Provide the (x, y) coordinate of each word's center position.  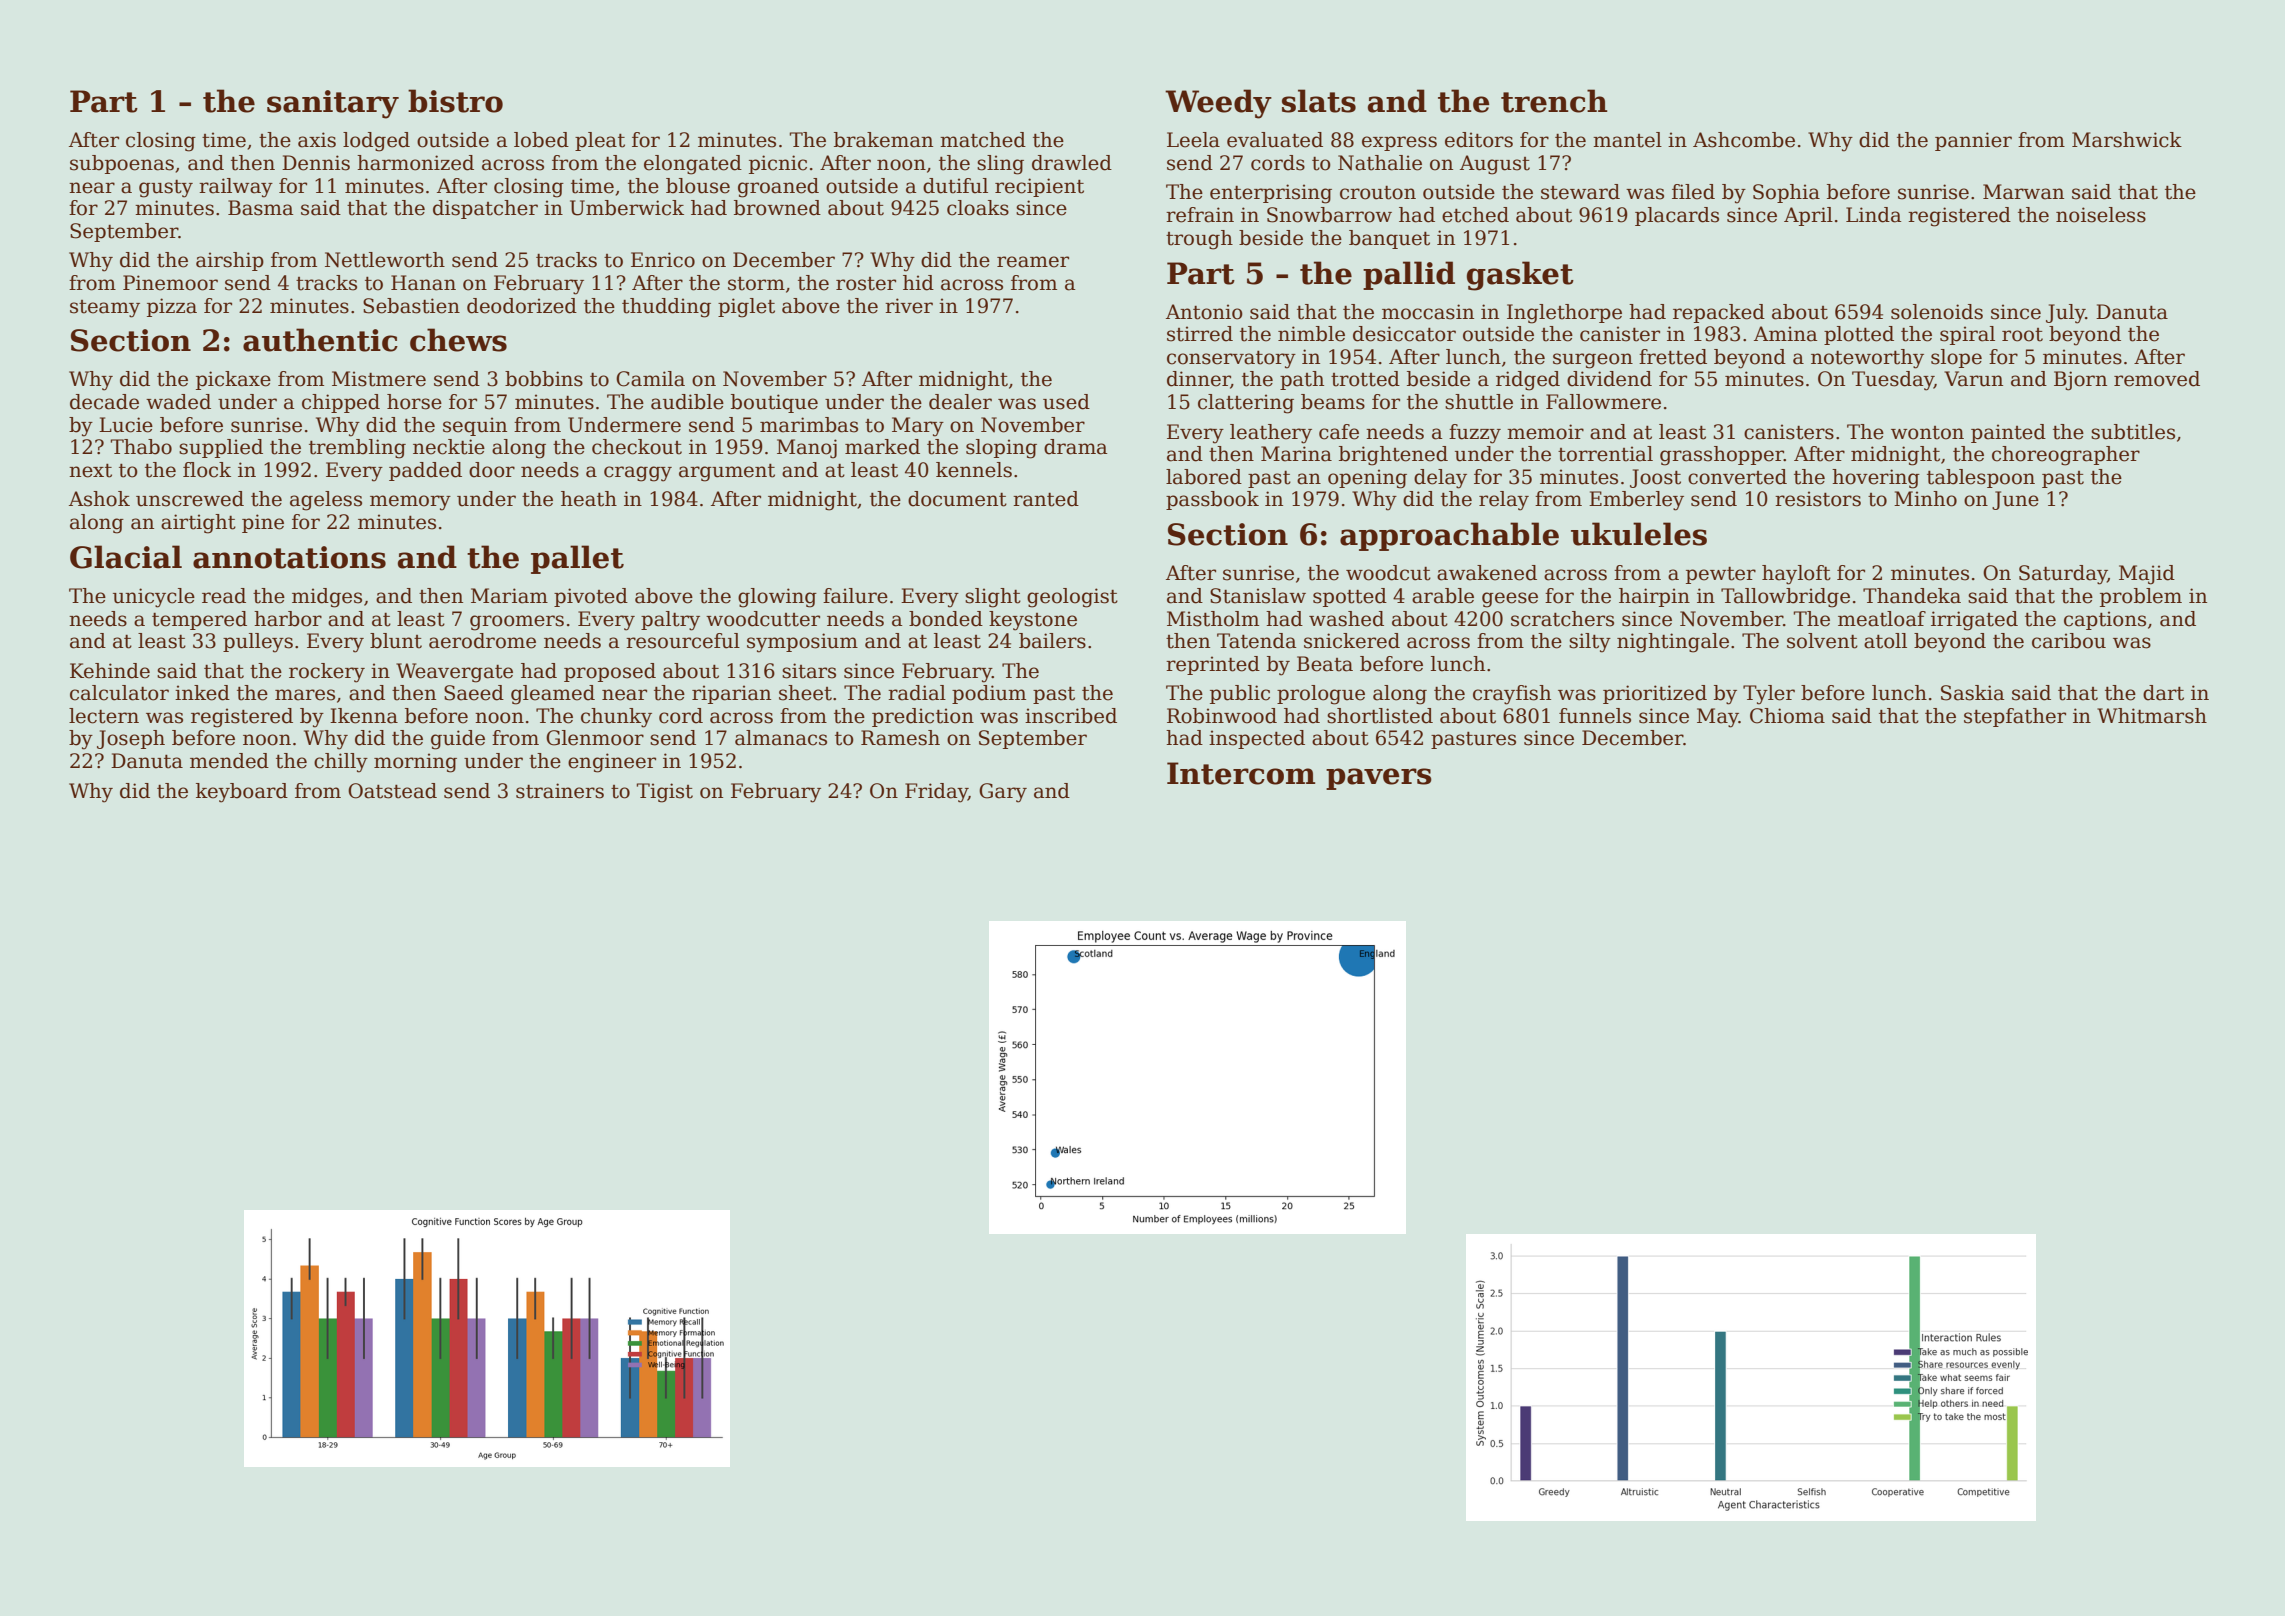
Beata (1325, 664)
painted (2008, 433)
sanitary (333, 104)
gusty (166, 189)
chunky (616, 718)
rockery (327, 673)
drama (1075, 447)
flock (207, 470)
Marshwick (2127, 140)
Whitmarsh (2152, 716)
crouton (1378, 193)
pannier (1973, 141)
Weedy (1218, 104)
